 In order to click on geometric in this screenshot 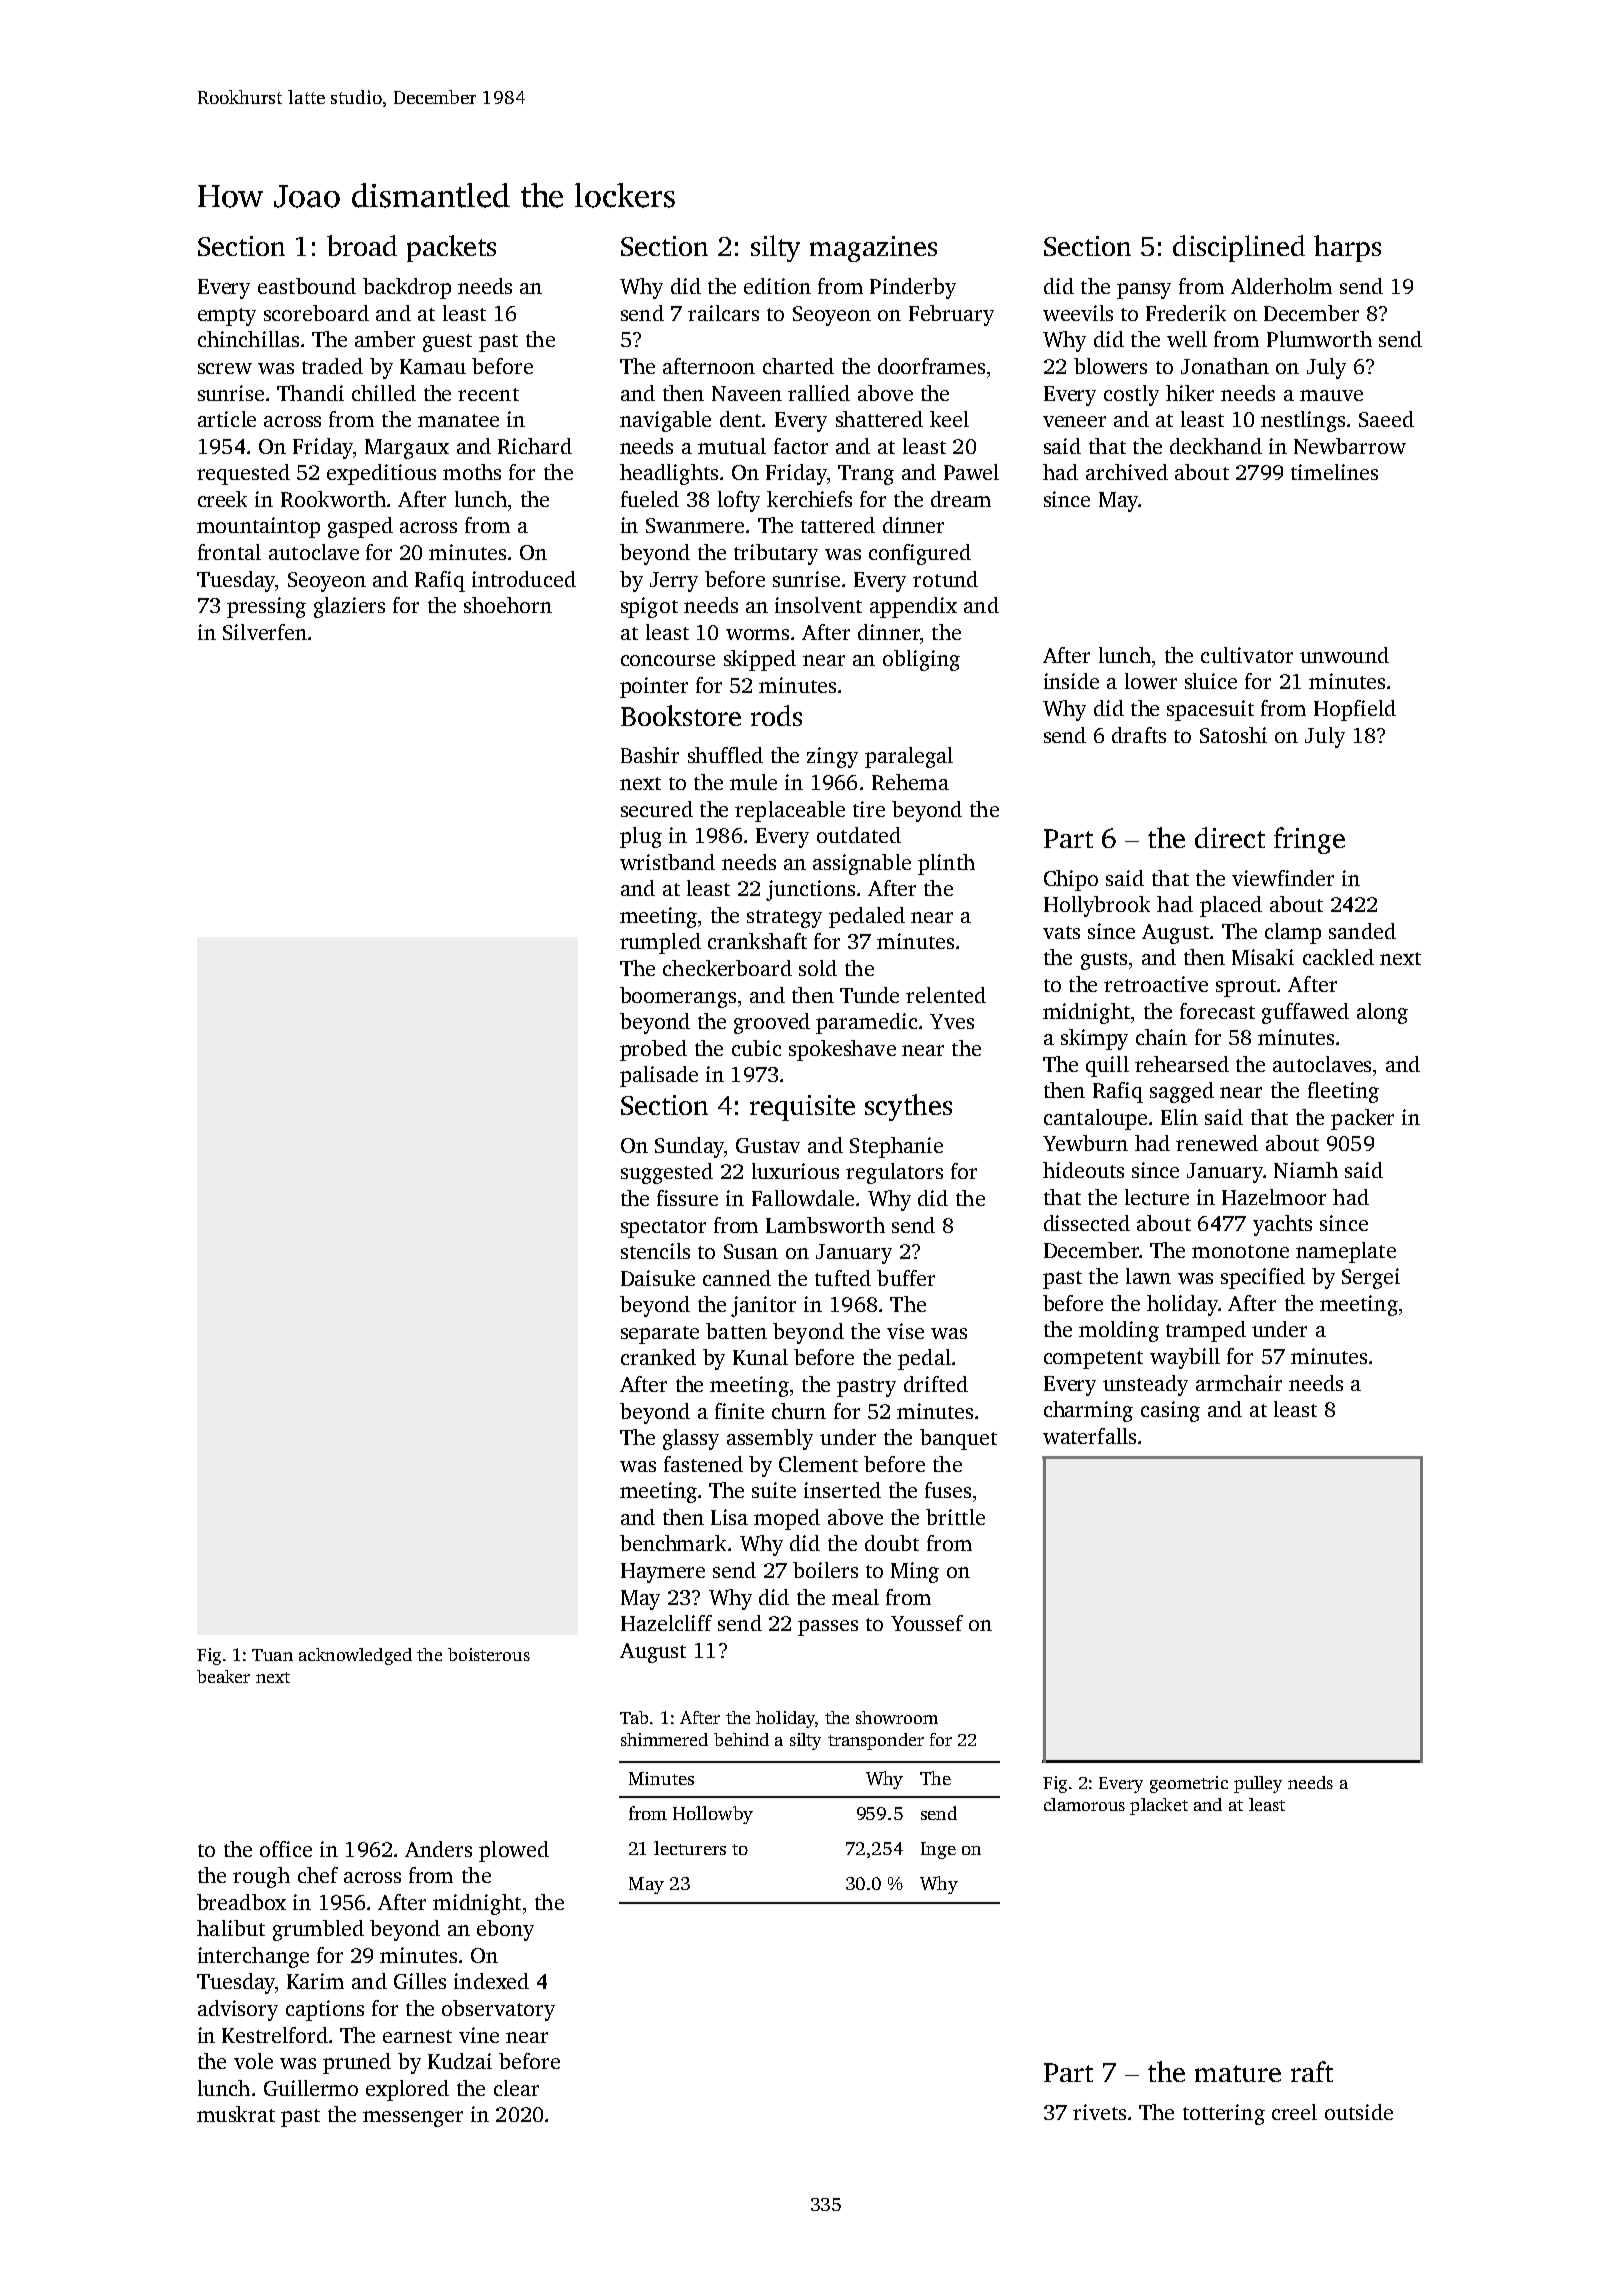, I will do `click(1189, 1784)`.
